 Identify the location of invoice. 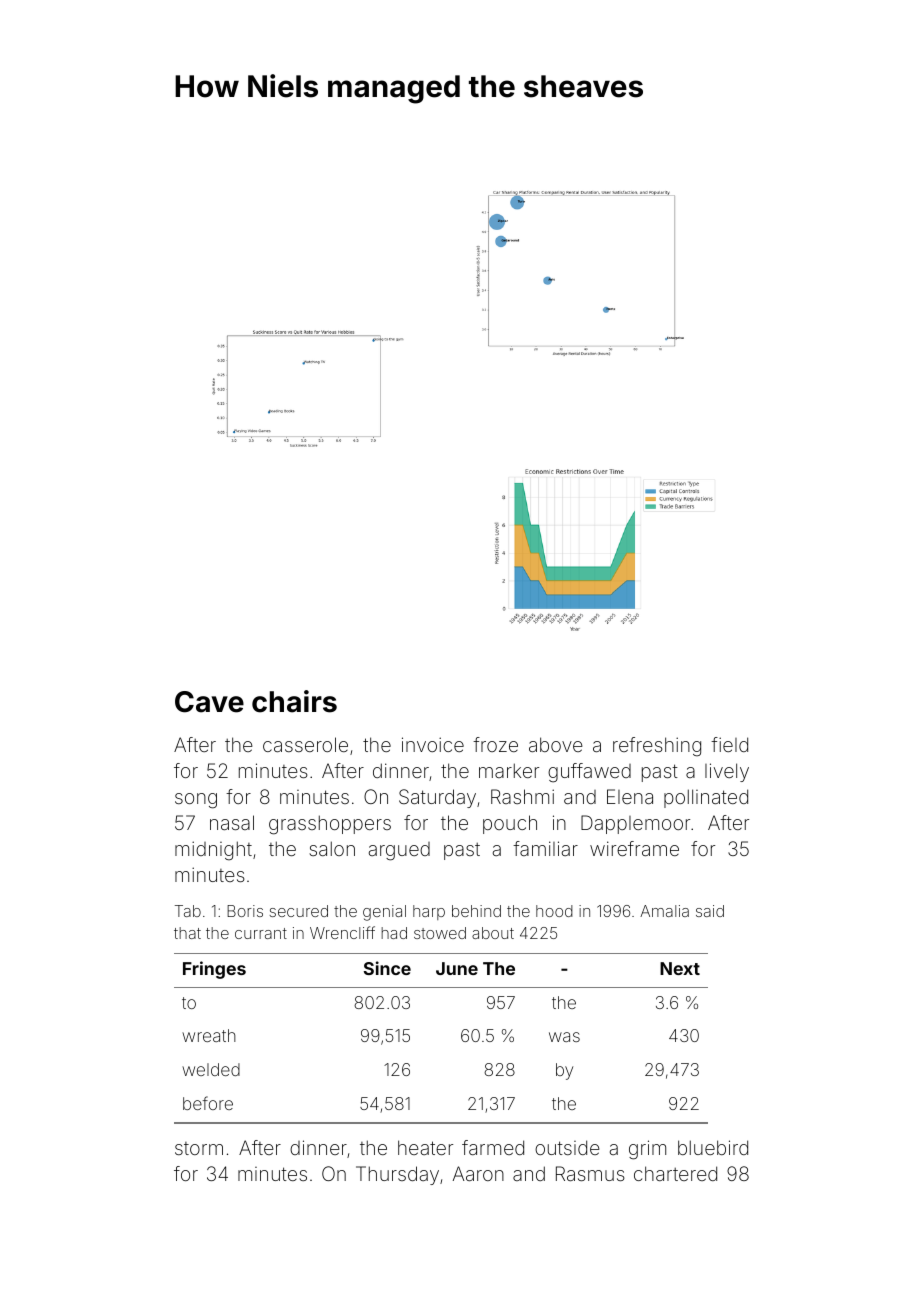
(433, 744).
